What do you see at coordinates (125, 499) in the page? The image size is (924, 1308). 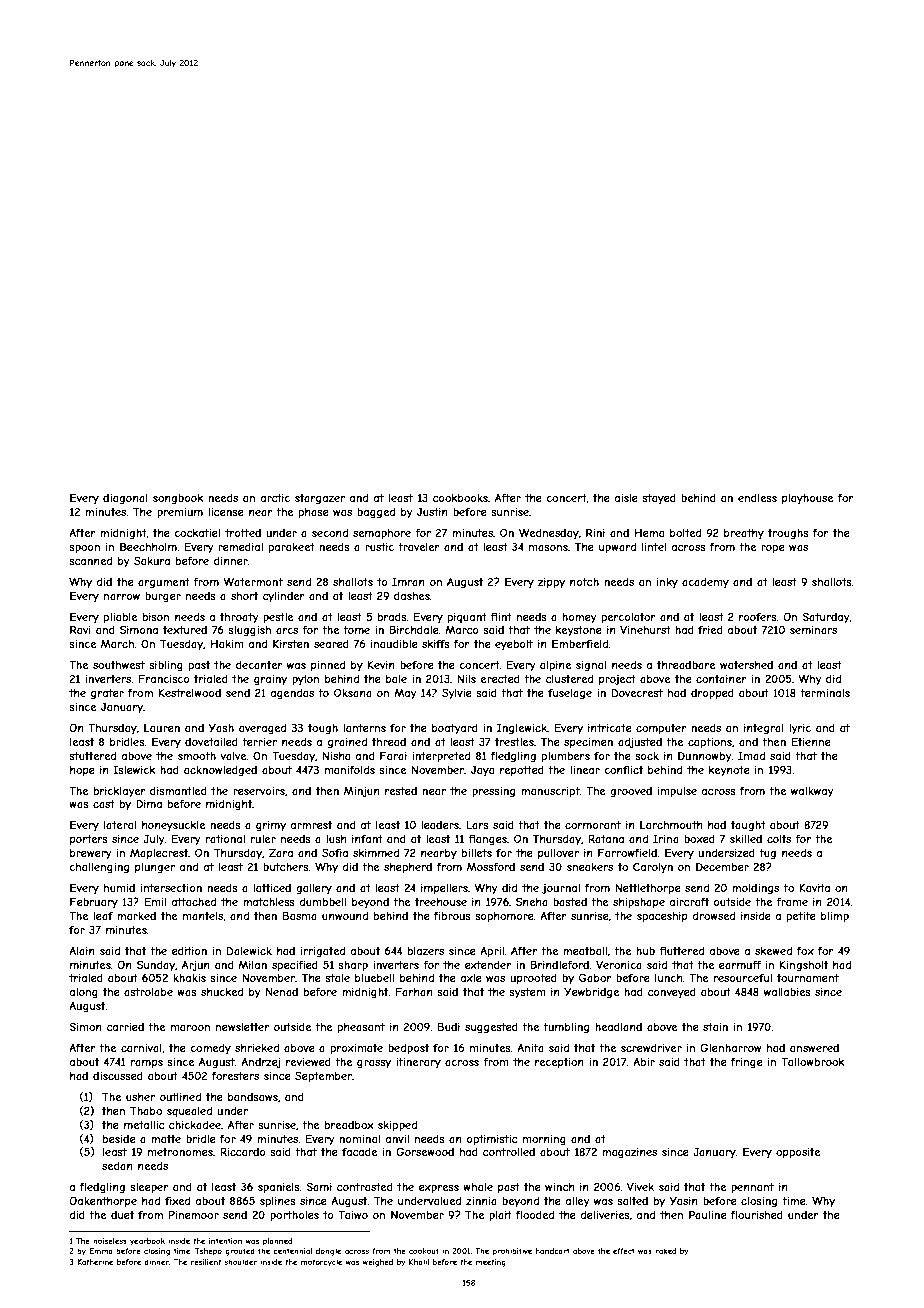 I see `diagonal` at bounding box center [125, 499].
